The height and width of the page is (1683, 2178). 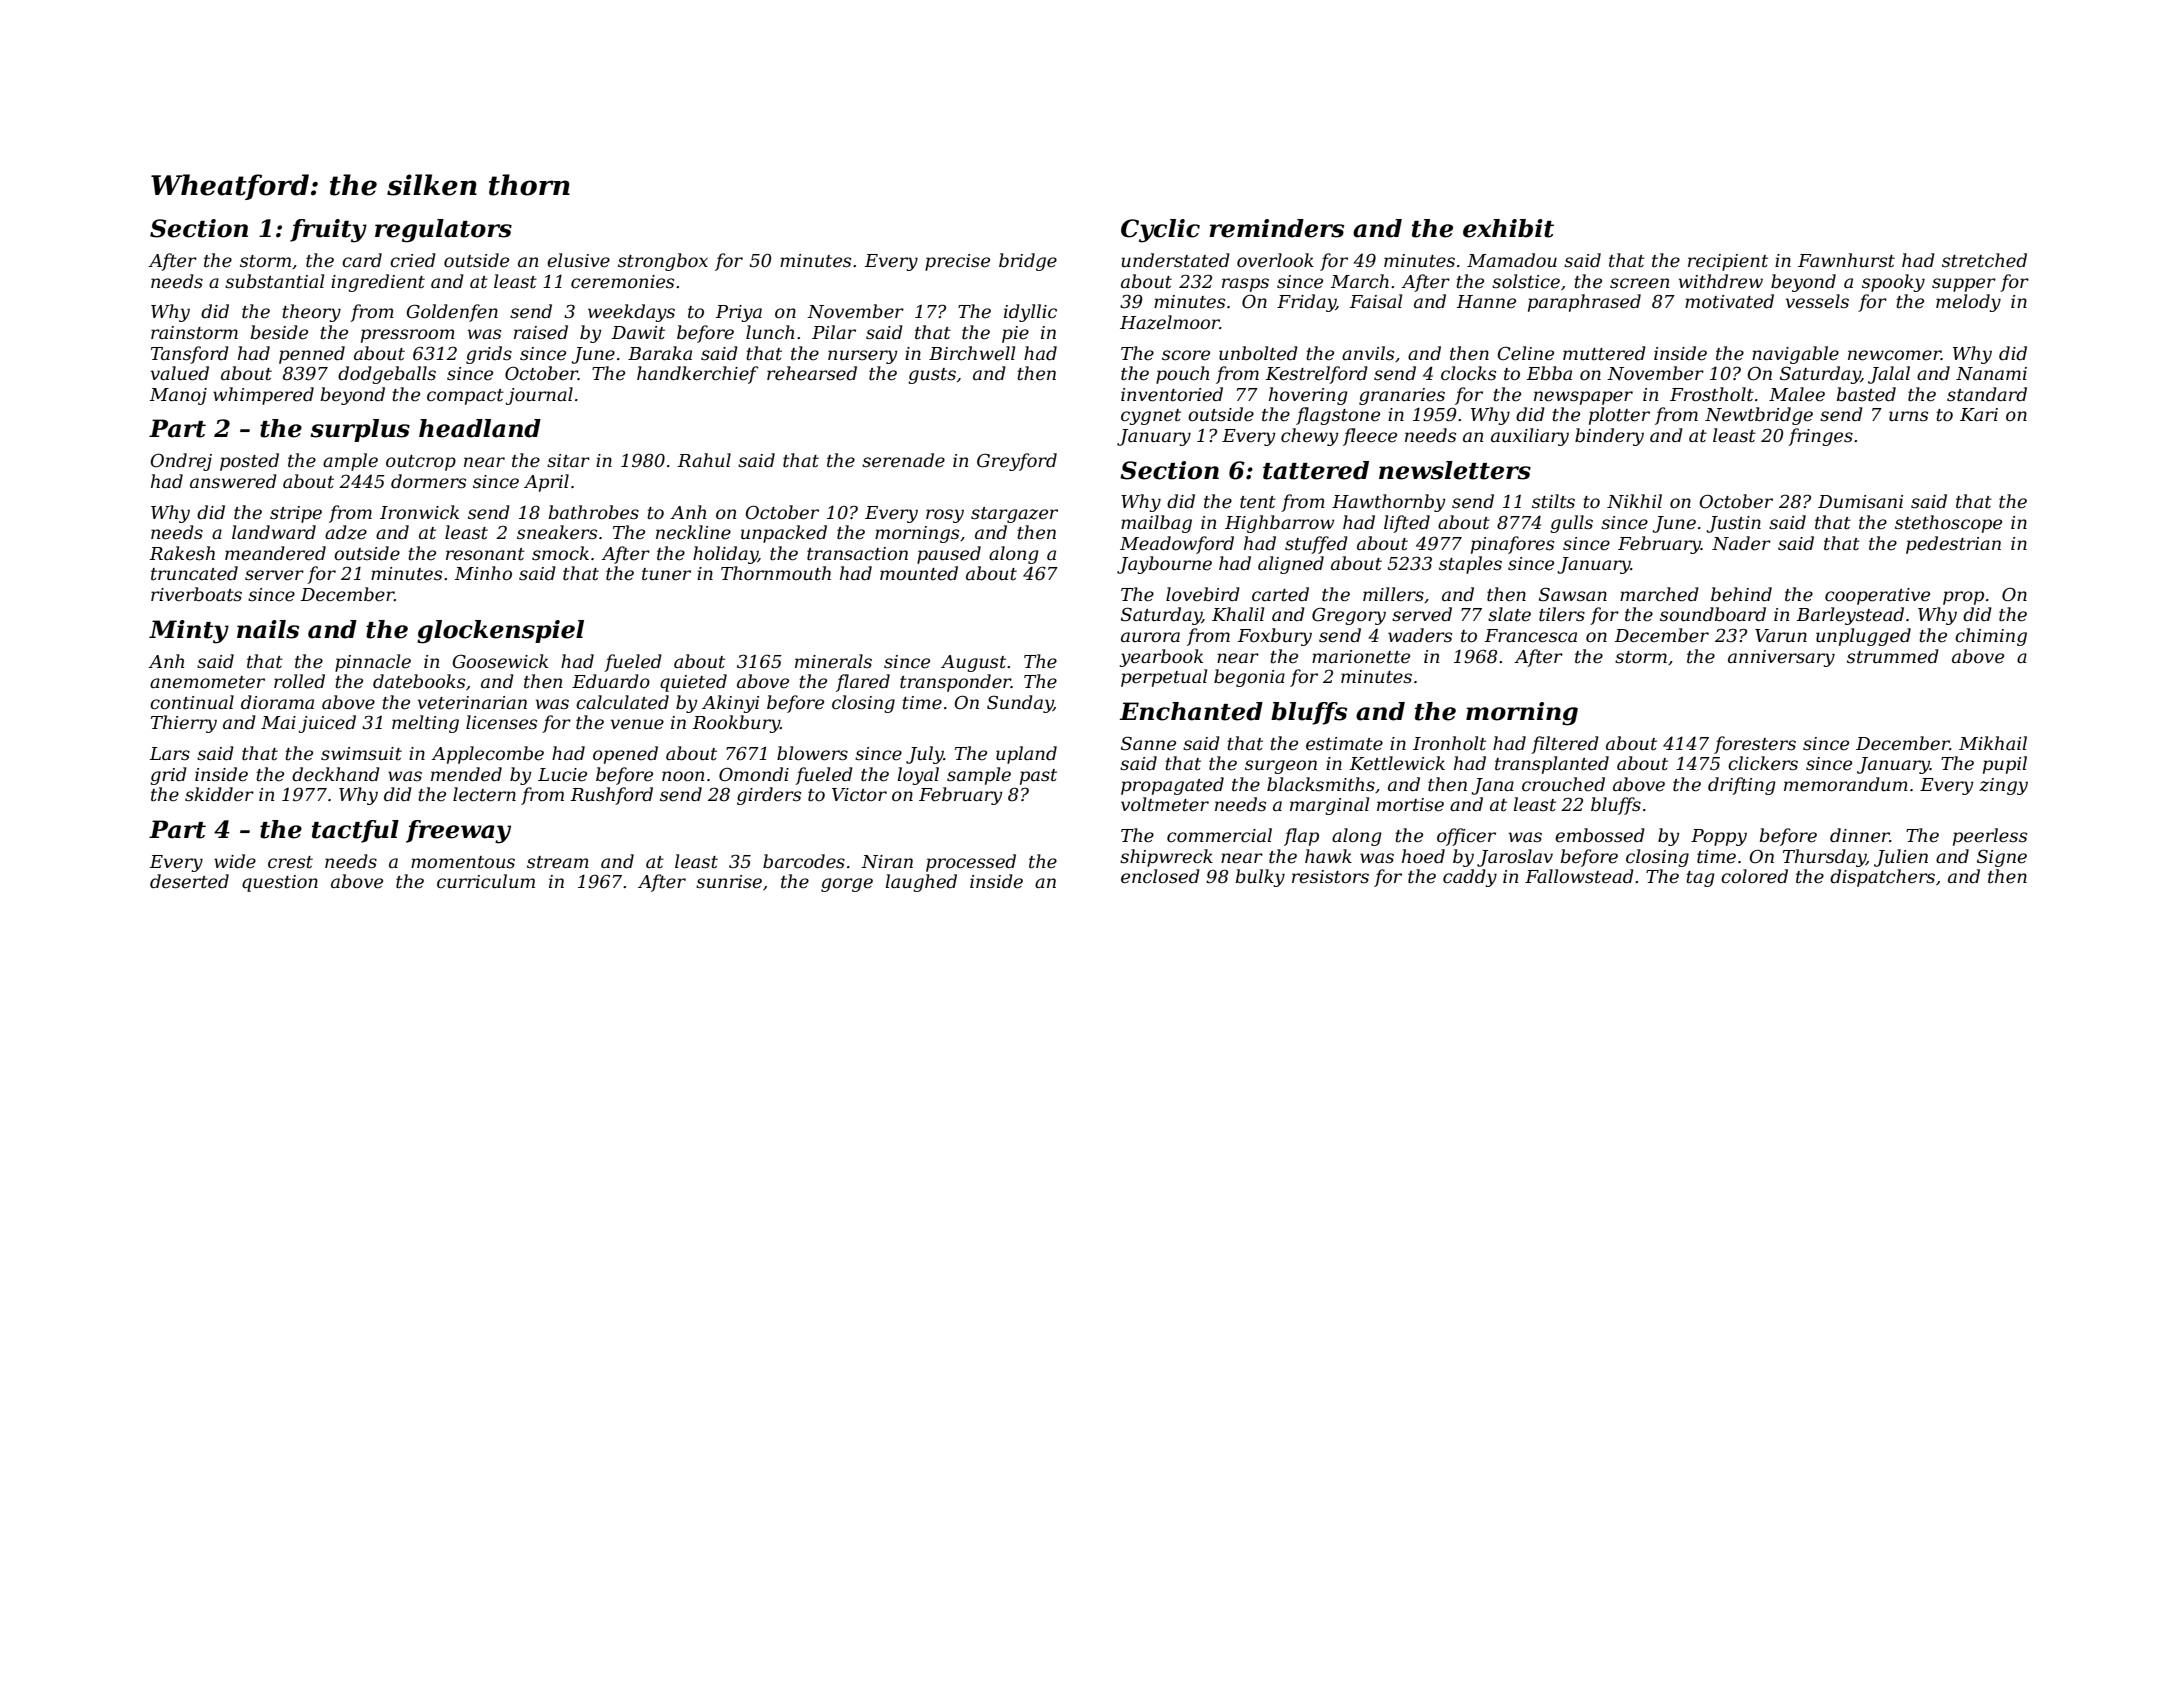 What do you see at coordinates (1203, 594) in the page?
I see `lovebird` at bounding box center [1203, 594].
